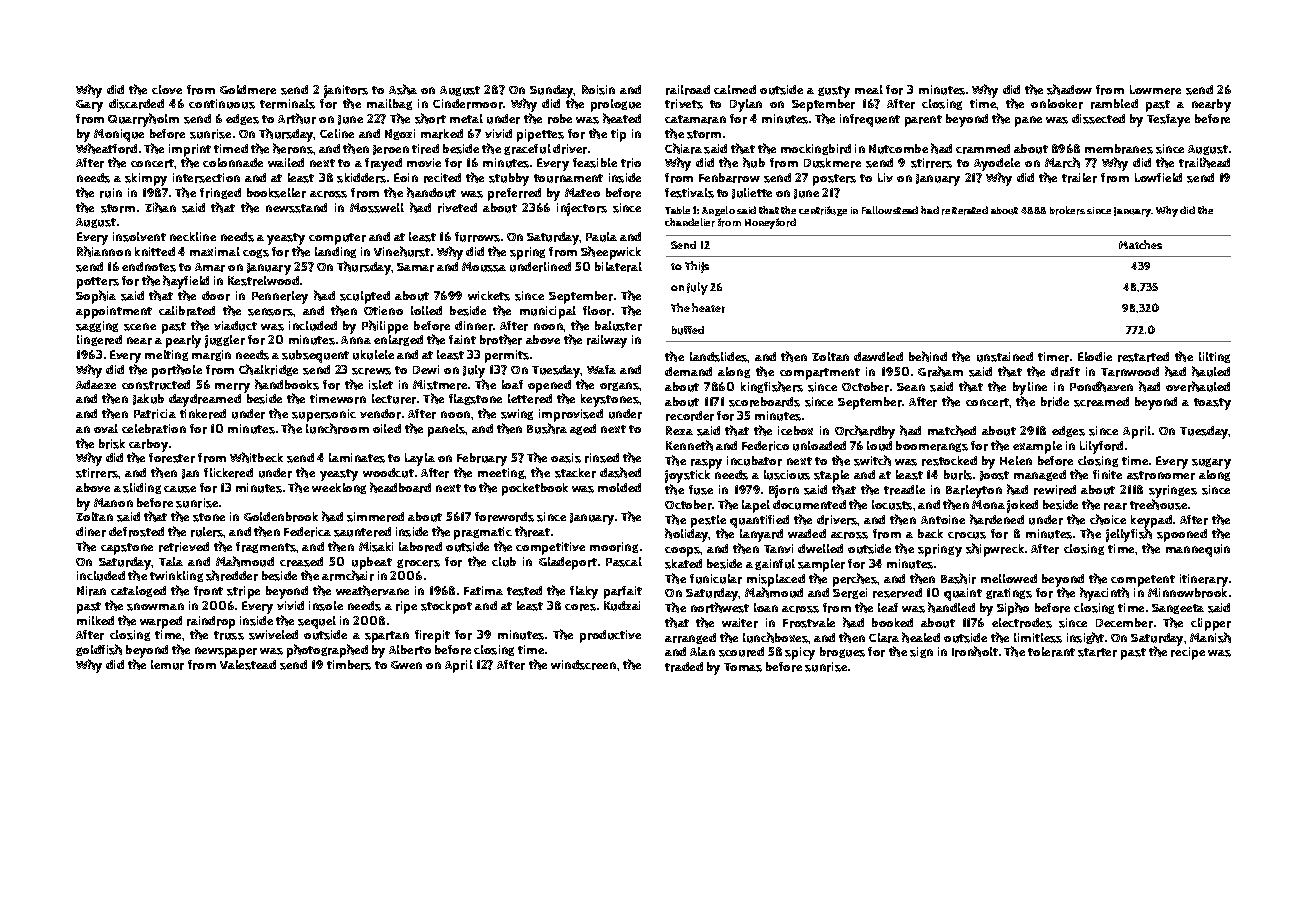 This screenshot has height=924, width=1308. Describe the element at coordinates (1107, 474) in the screenshot. I see `finite` at that location.
